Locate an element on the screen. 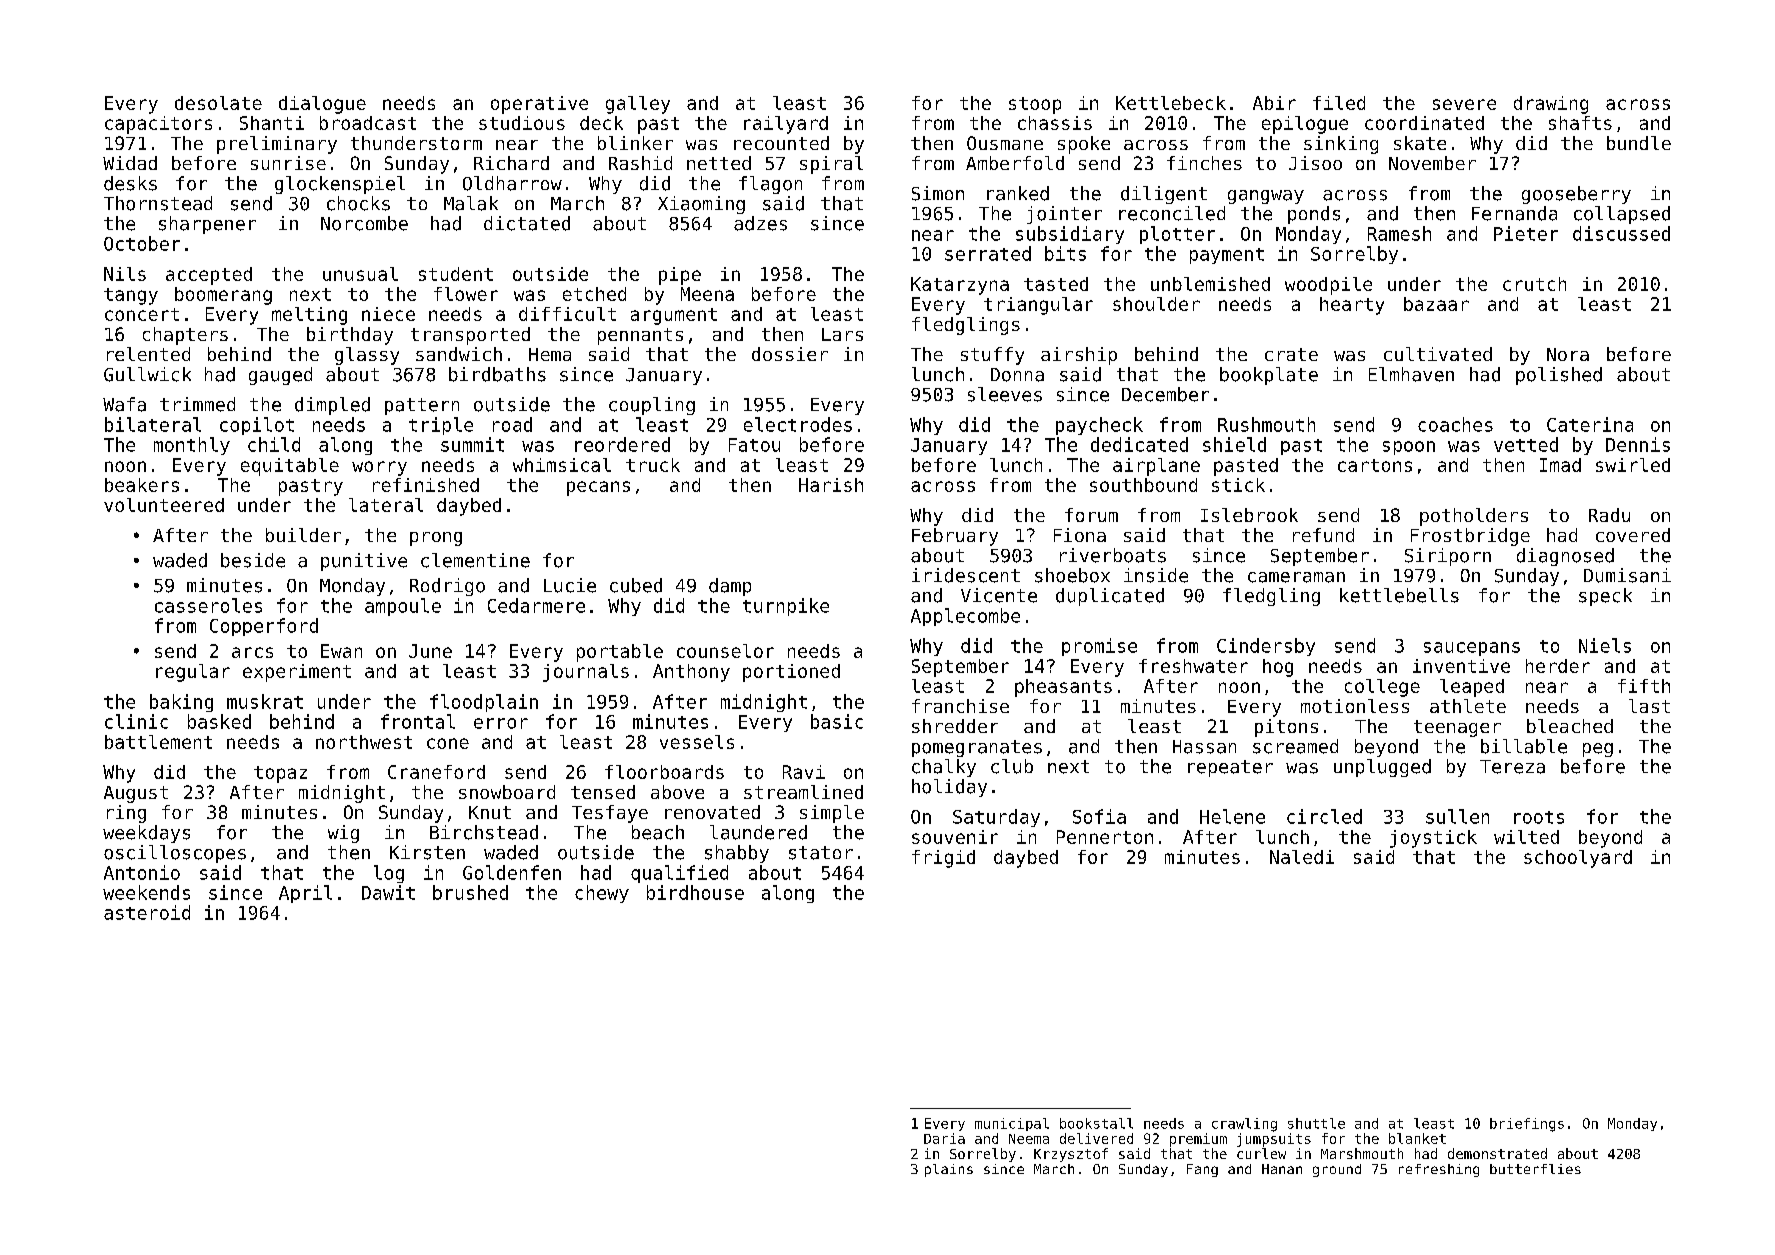  Tereza is located at coordinates (1512, 767).
